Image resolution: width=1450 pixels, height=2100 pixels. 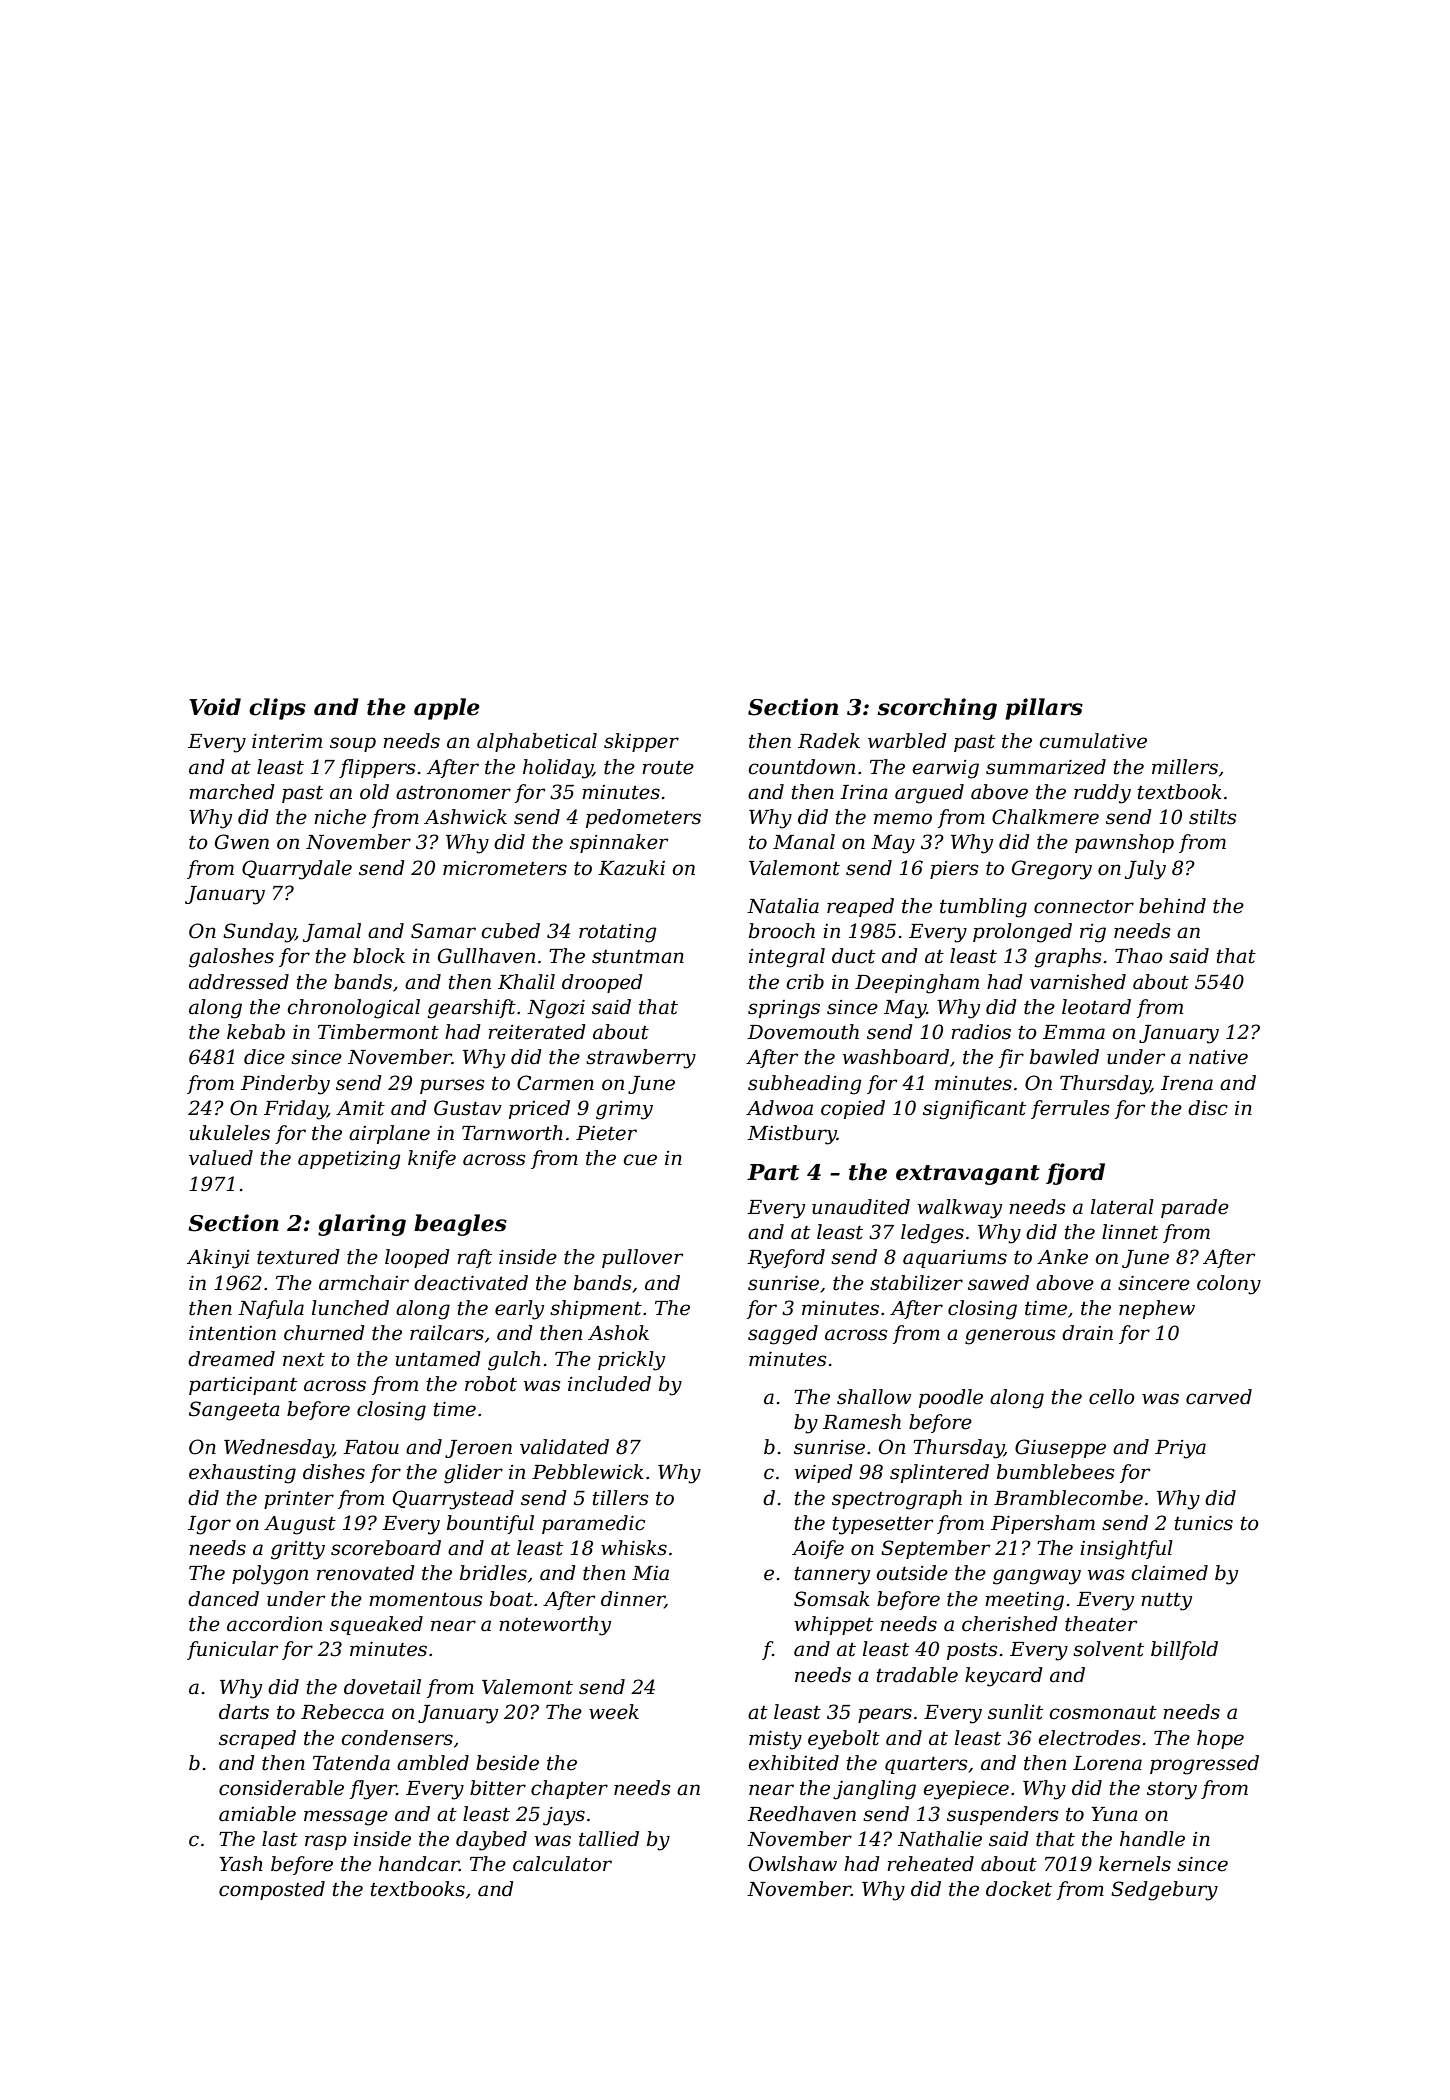 What do you see at coordinates (1087, 1333) in the screenshot?
I see `drain` at bounding box center [1087, 1333].
